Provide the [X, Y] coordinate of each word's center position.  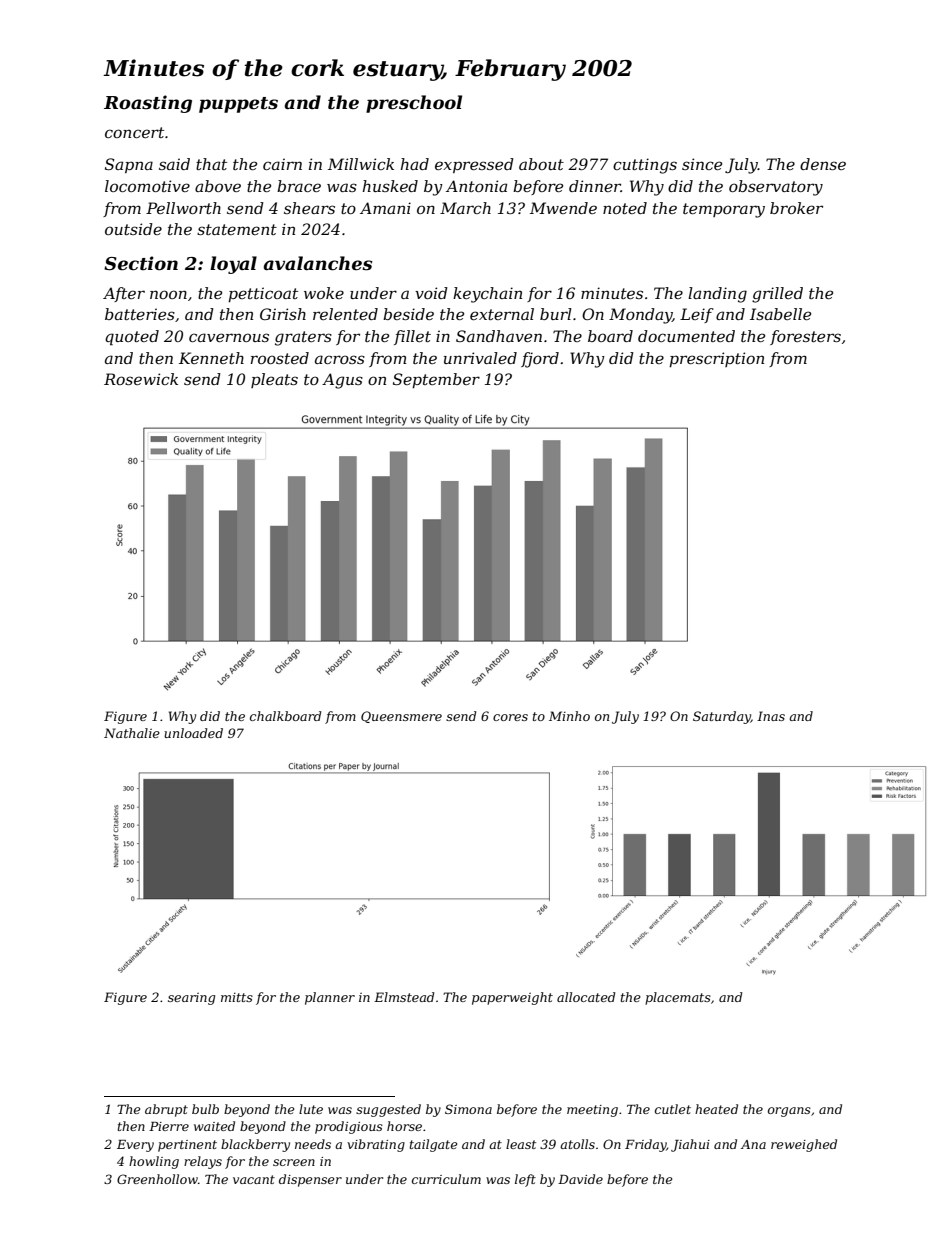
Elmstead [404, 997]
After [124, 294]
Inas [771, 716]
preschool [414, 104]
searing [191, 999]
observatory [776, 188]
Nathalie [132, 733]
